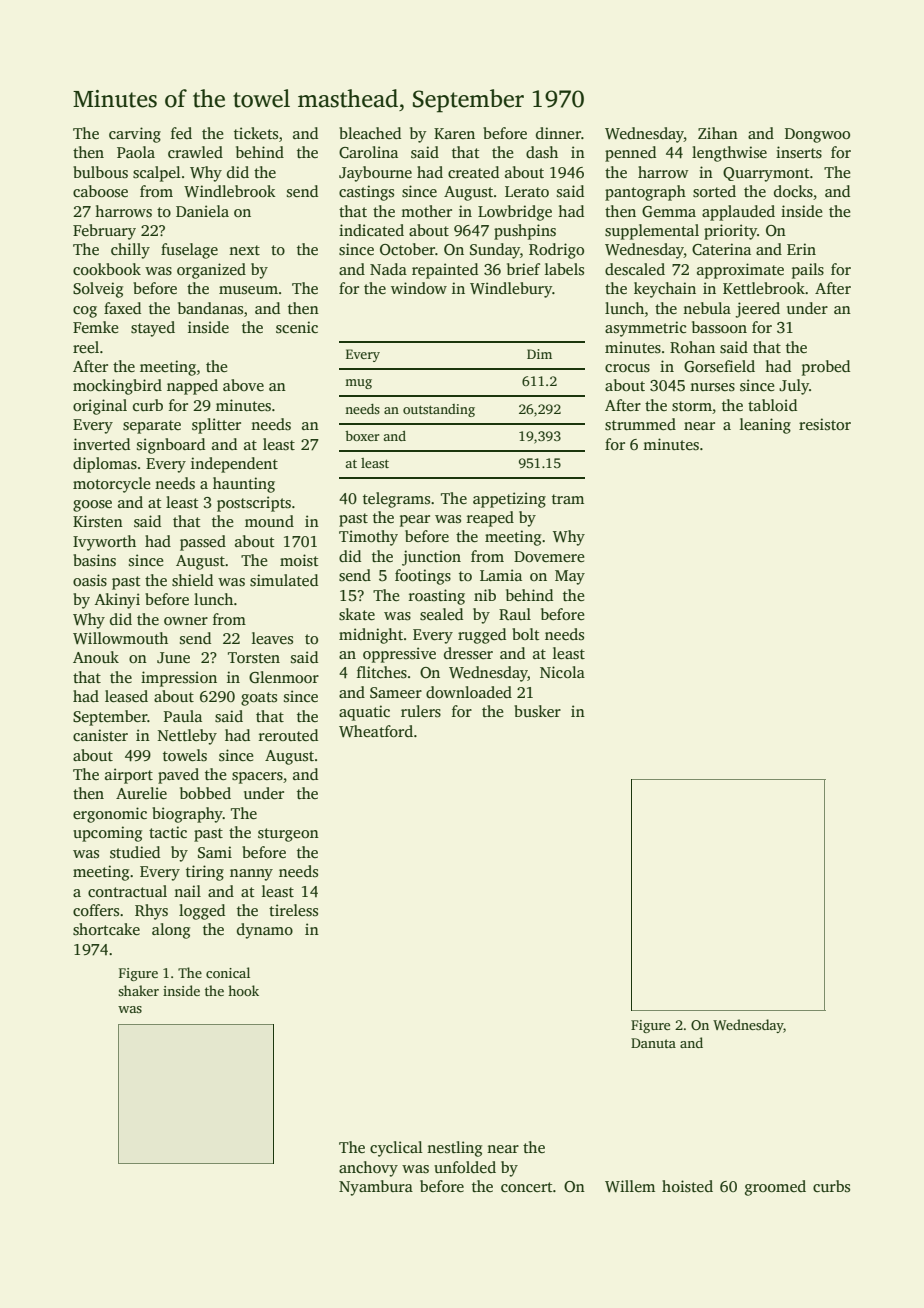 The height and width of the screenshot is (1308, 924). I want to click on resistor, so click(825, 424).
